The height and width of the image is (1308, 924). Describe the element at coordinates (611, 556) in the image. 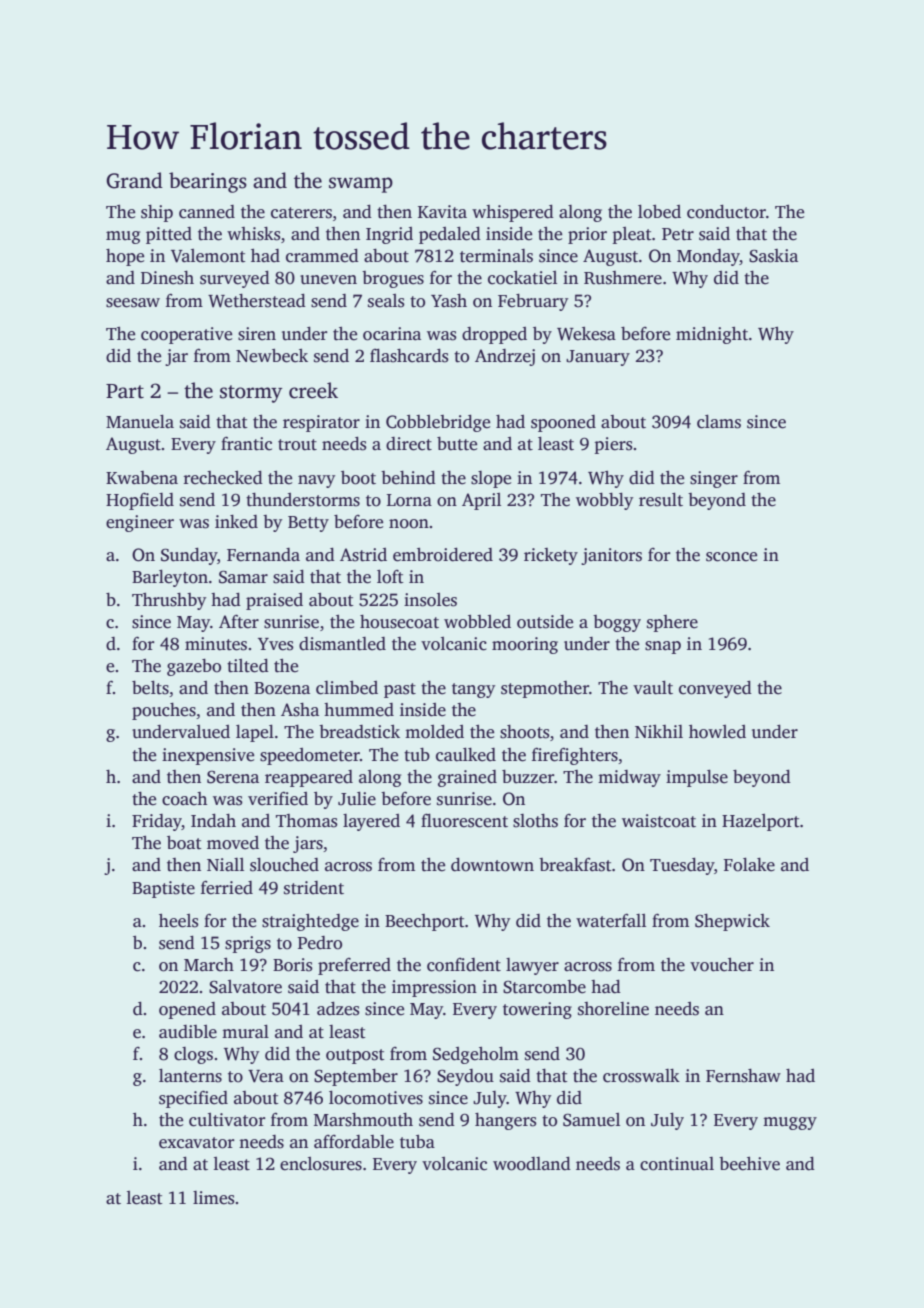

I see `janitors` at that location.
